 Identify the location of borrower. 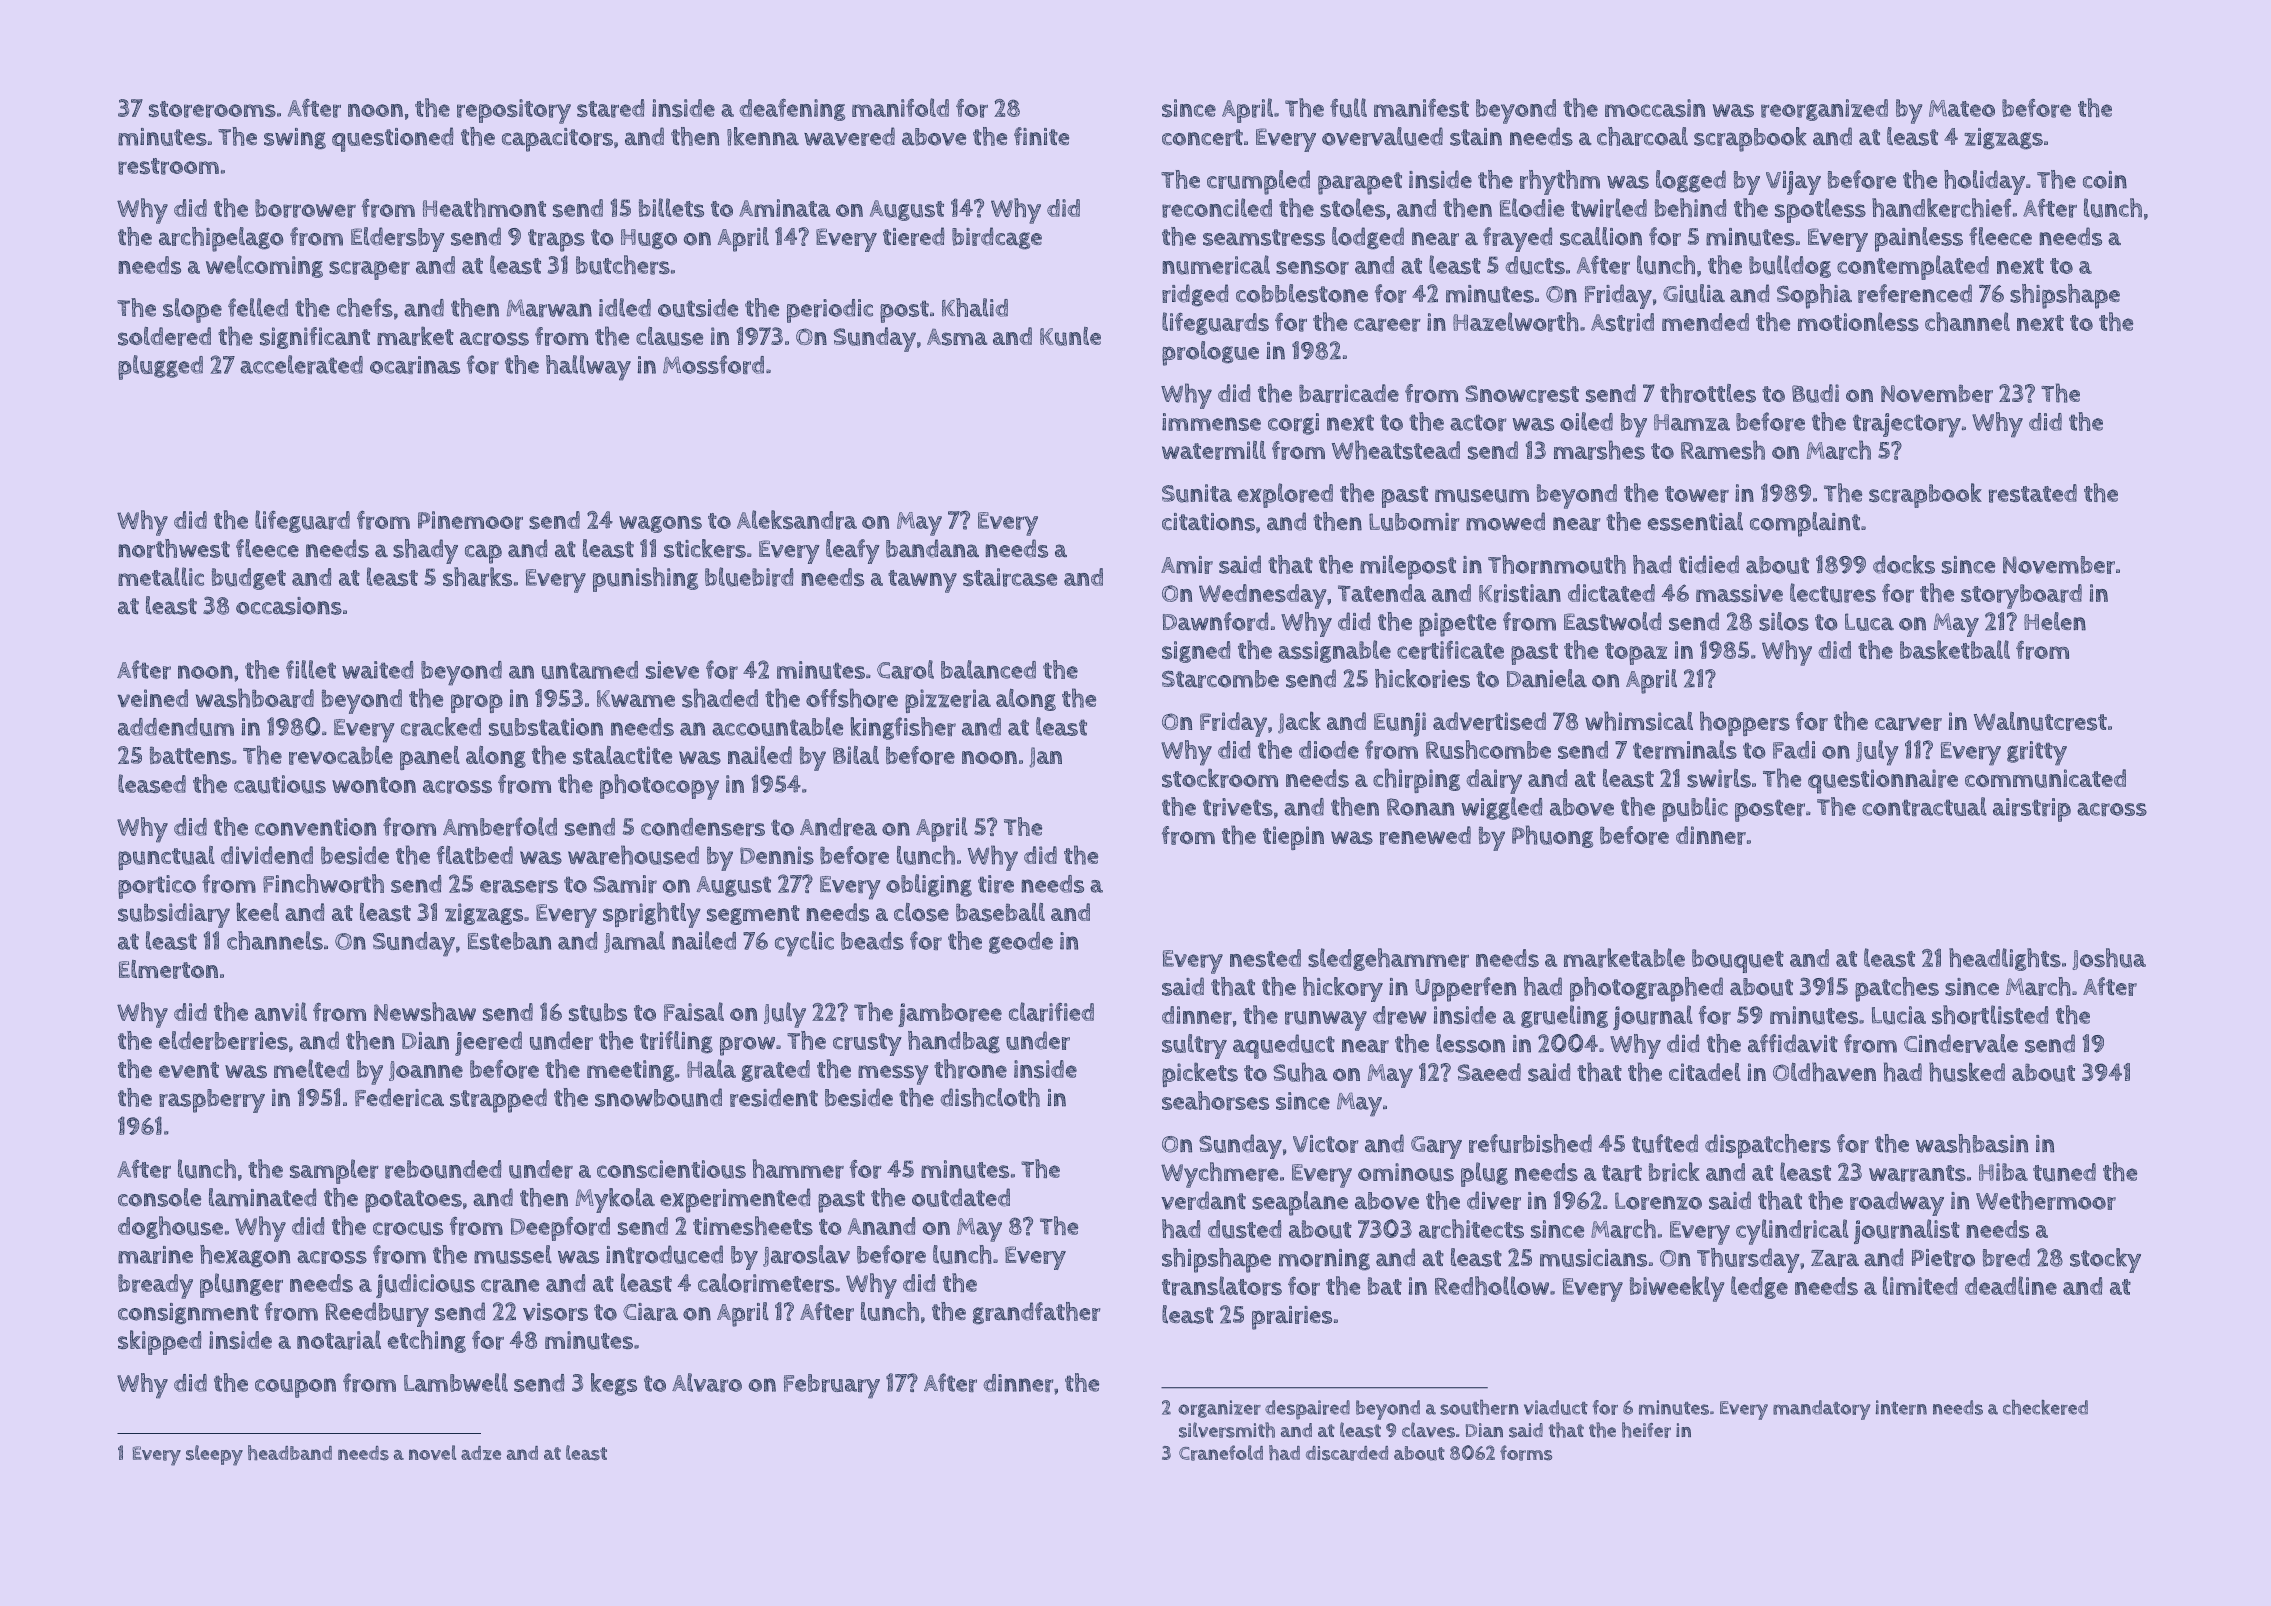
(305, 208).
